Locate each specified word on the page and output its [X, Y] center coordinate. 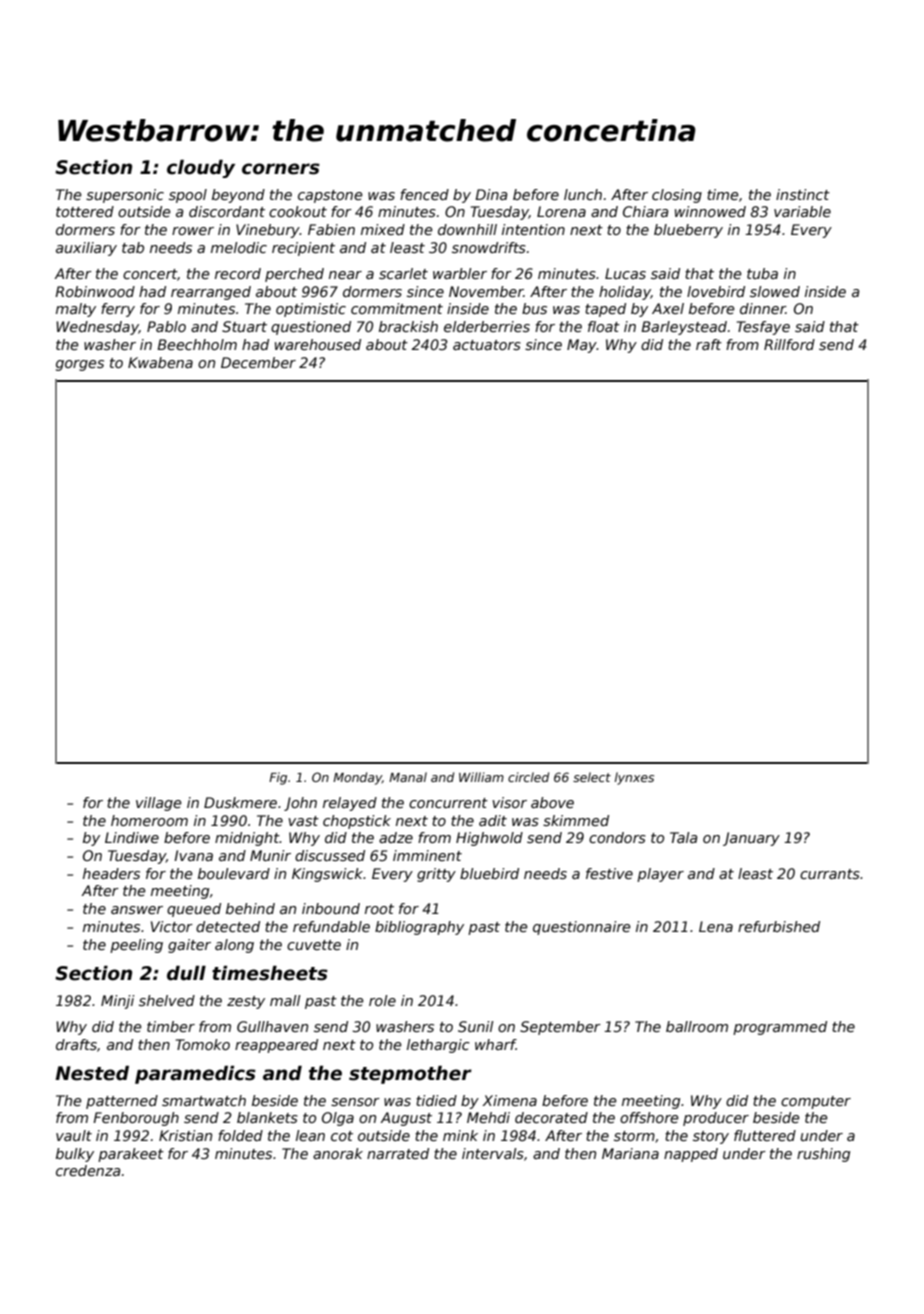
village [158, 804]
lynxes [634, 778]
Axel [668, 308]
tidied [436, 1100]
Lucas [625, 273]
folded [240, 1135]
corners [281, 169]
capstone [330, 196]
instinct [803, 194]
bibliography [419, 928]
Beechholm [197, 344]
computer [816, 1102]
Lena [716, 926]
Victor [172, 926]
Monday [357, 778]
